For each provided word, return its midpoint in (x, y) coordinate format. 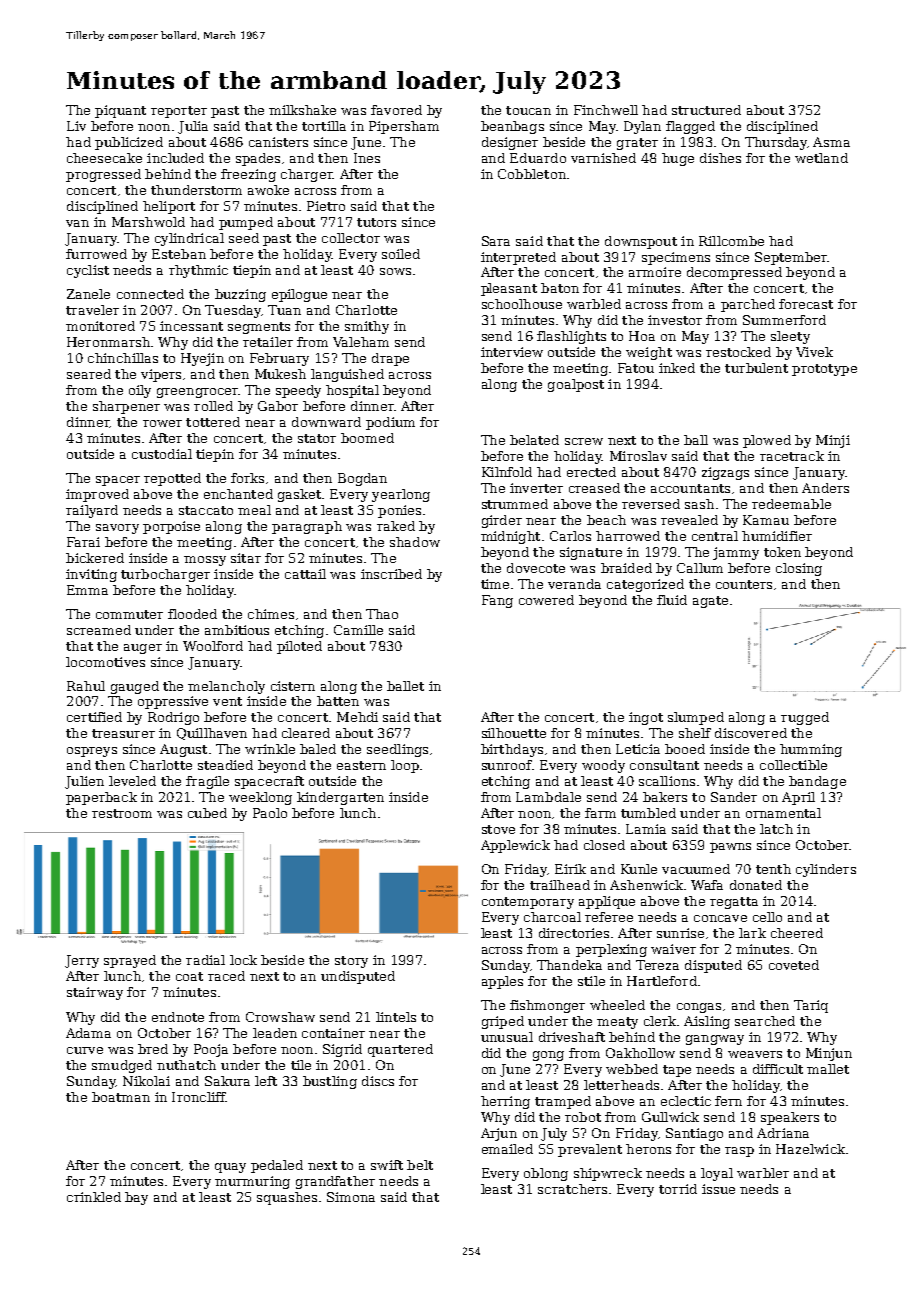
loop (405, 766)
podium (390, 423)
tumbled (648, 813)
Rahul (86, 686)
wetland (821, 158)
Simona (351, 1197)
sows (395, 271)
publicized (129, 143)
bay (136, 1198)
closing (799, 569)
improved (97, 495)
